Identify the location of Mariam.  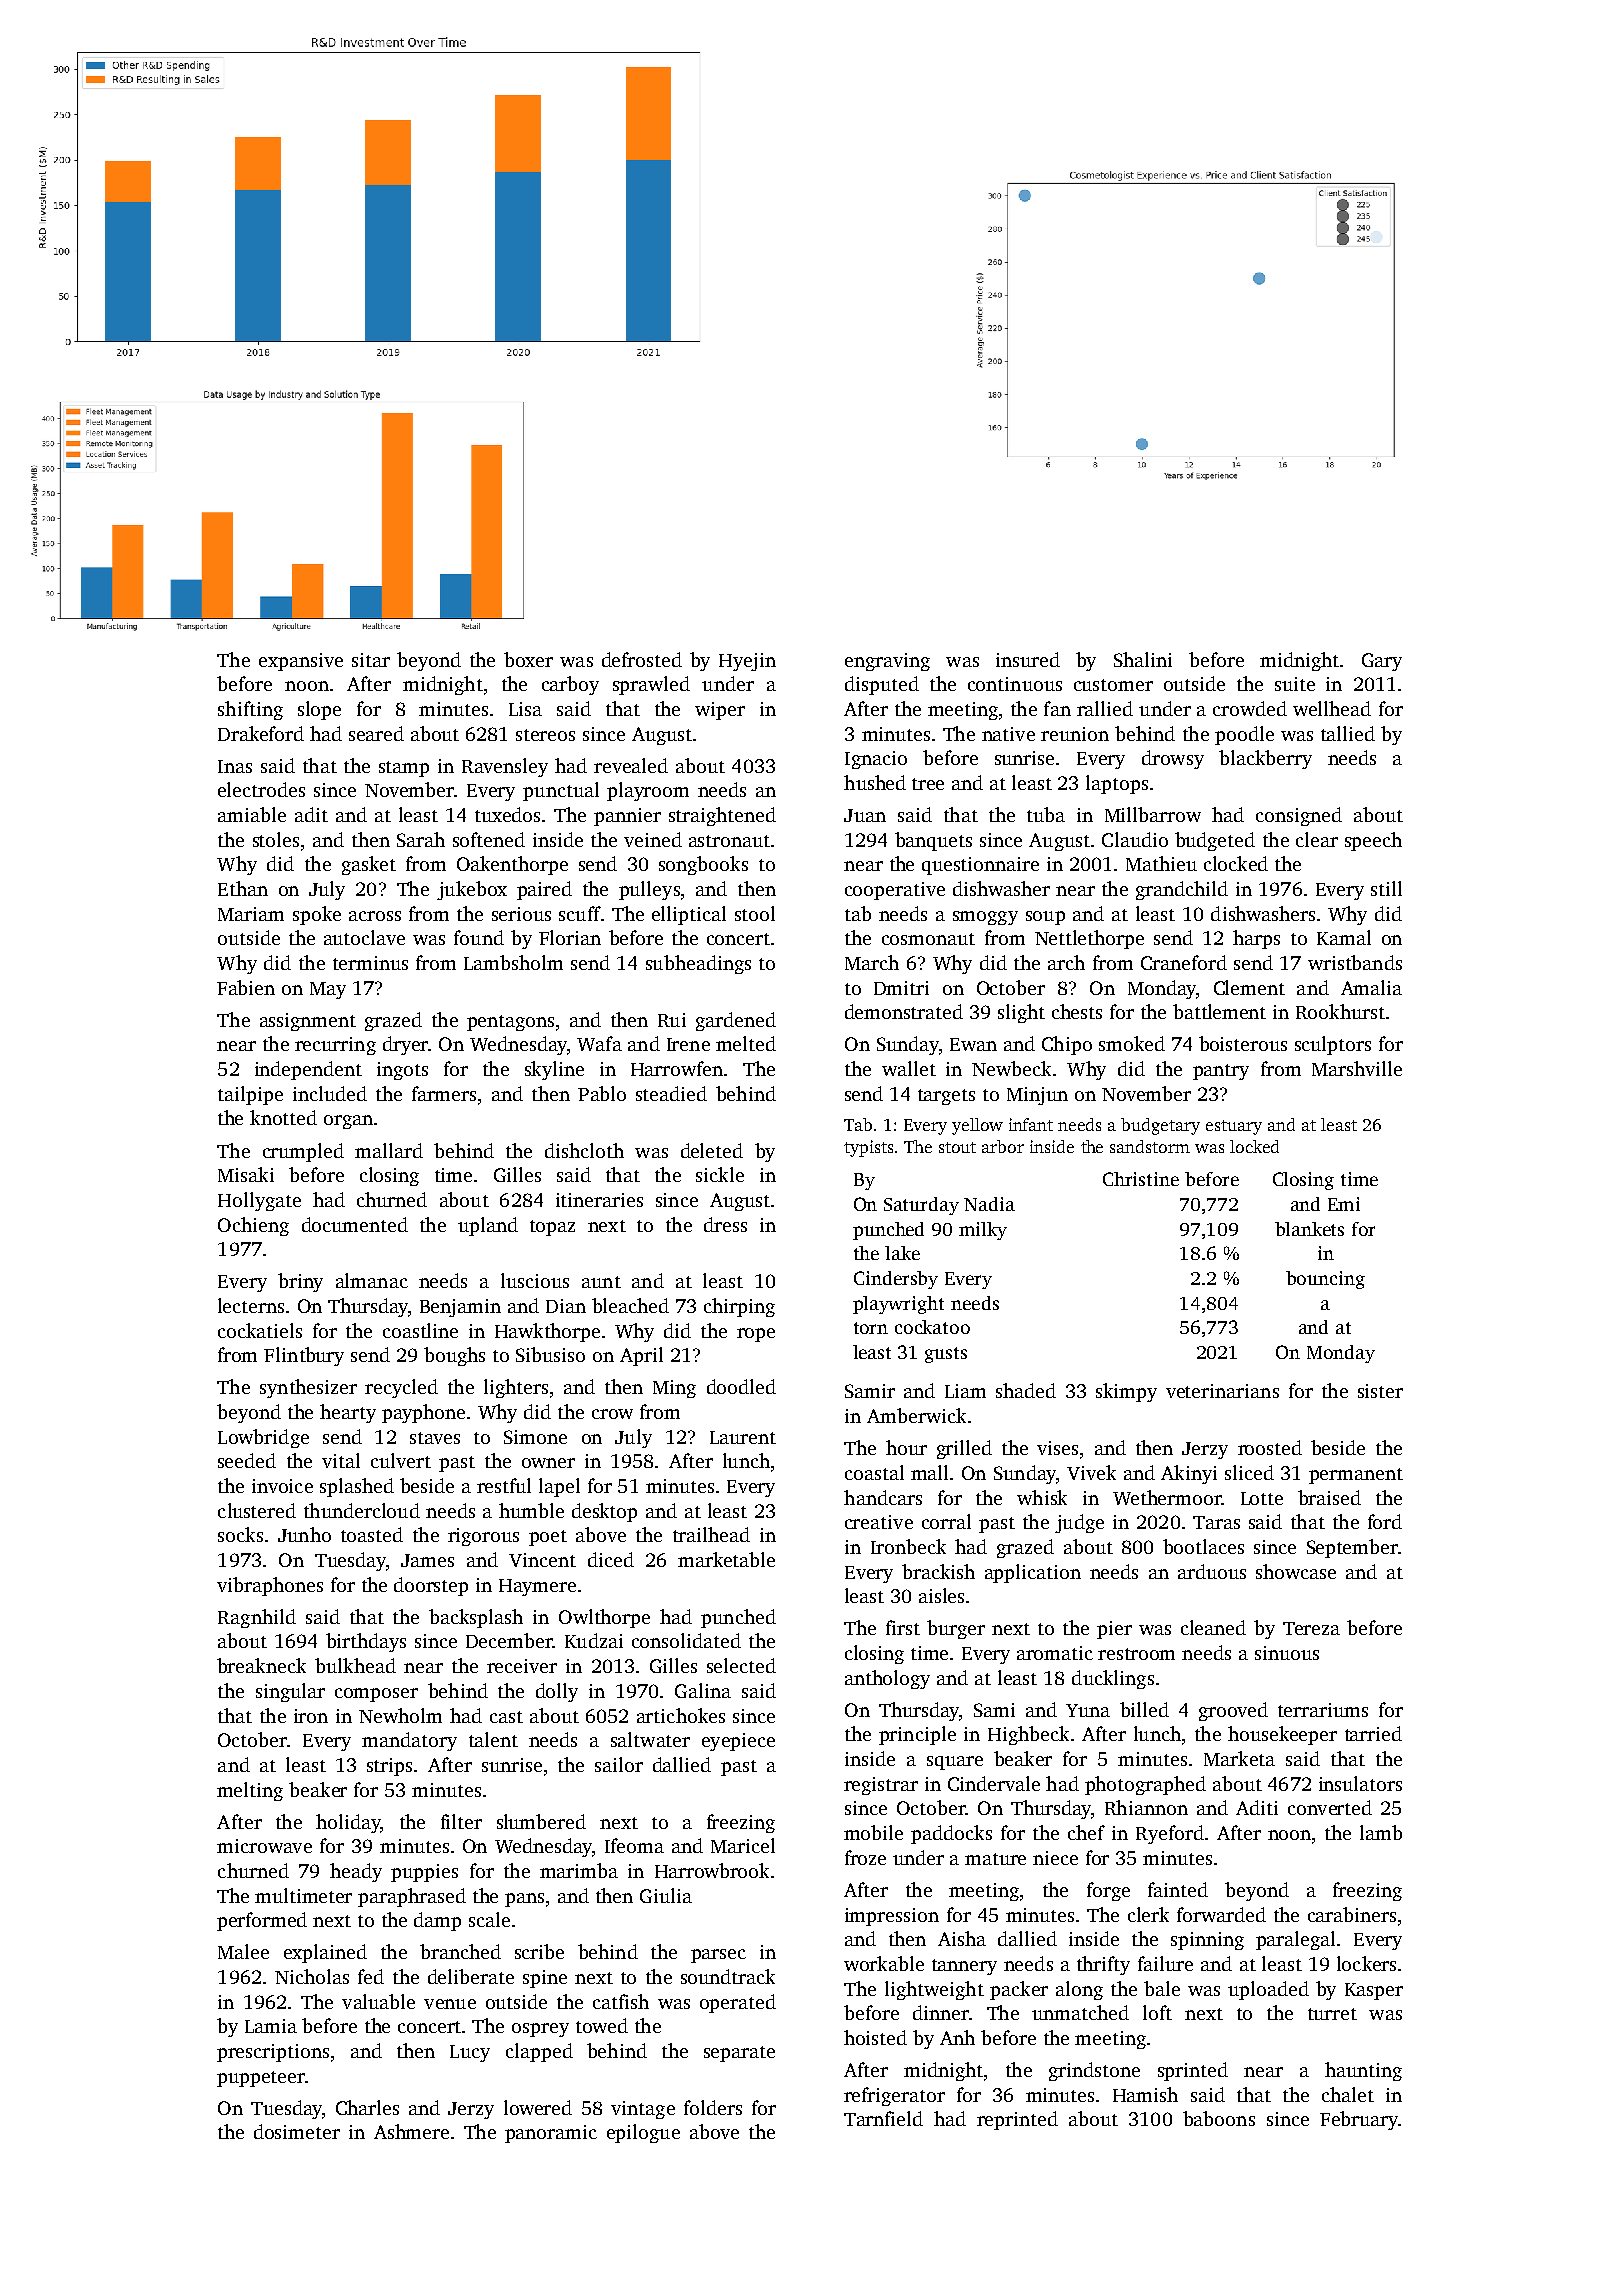
(251, 914).
